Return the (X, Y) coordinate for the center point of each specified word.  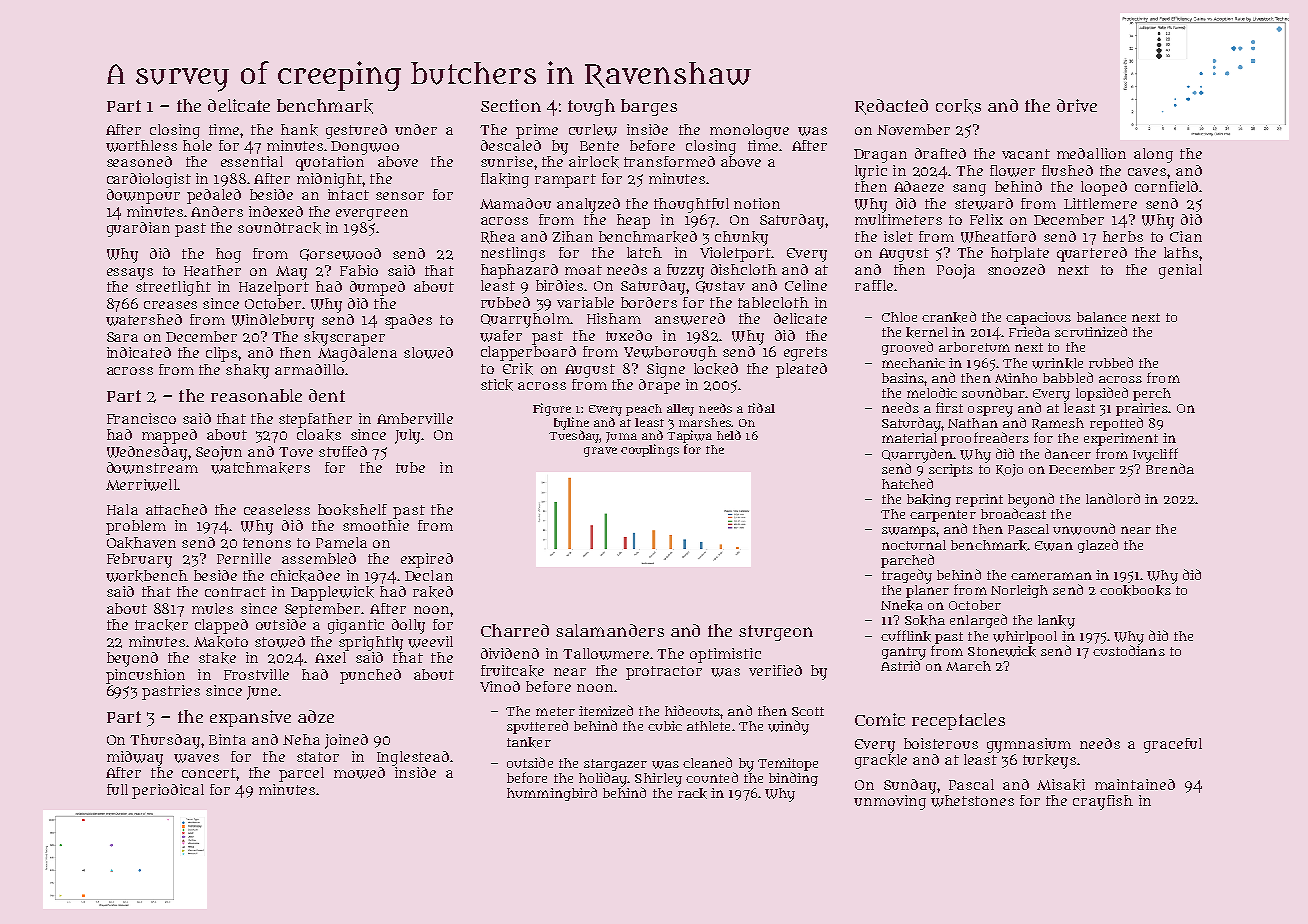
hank (299, 130)
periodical (168, 791)
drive (1077, 105)
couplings (650, 450)
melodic (932, 392)
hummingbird (552, 794)
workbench (147, 576)
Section (511, 105)
